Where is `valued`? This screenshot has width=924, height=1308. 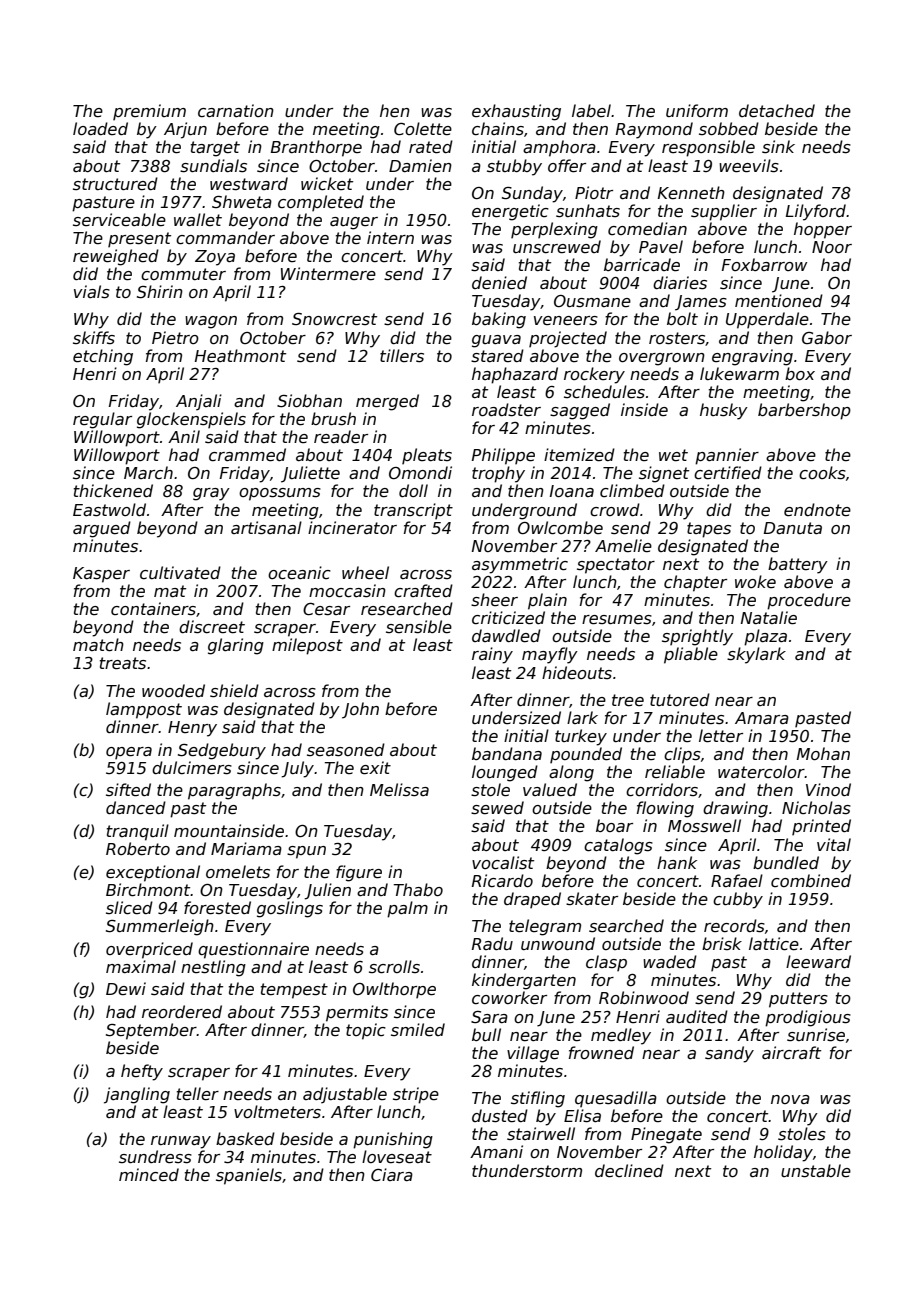
valued is located at coordinates (550, 789).
